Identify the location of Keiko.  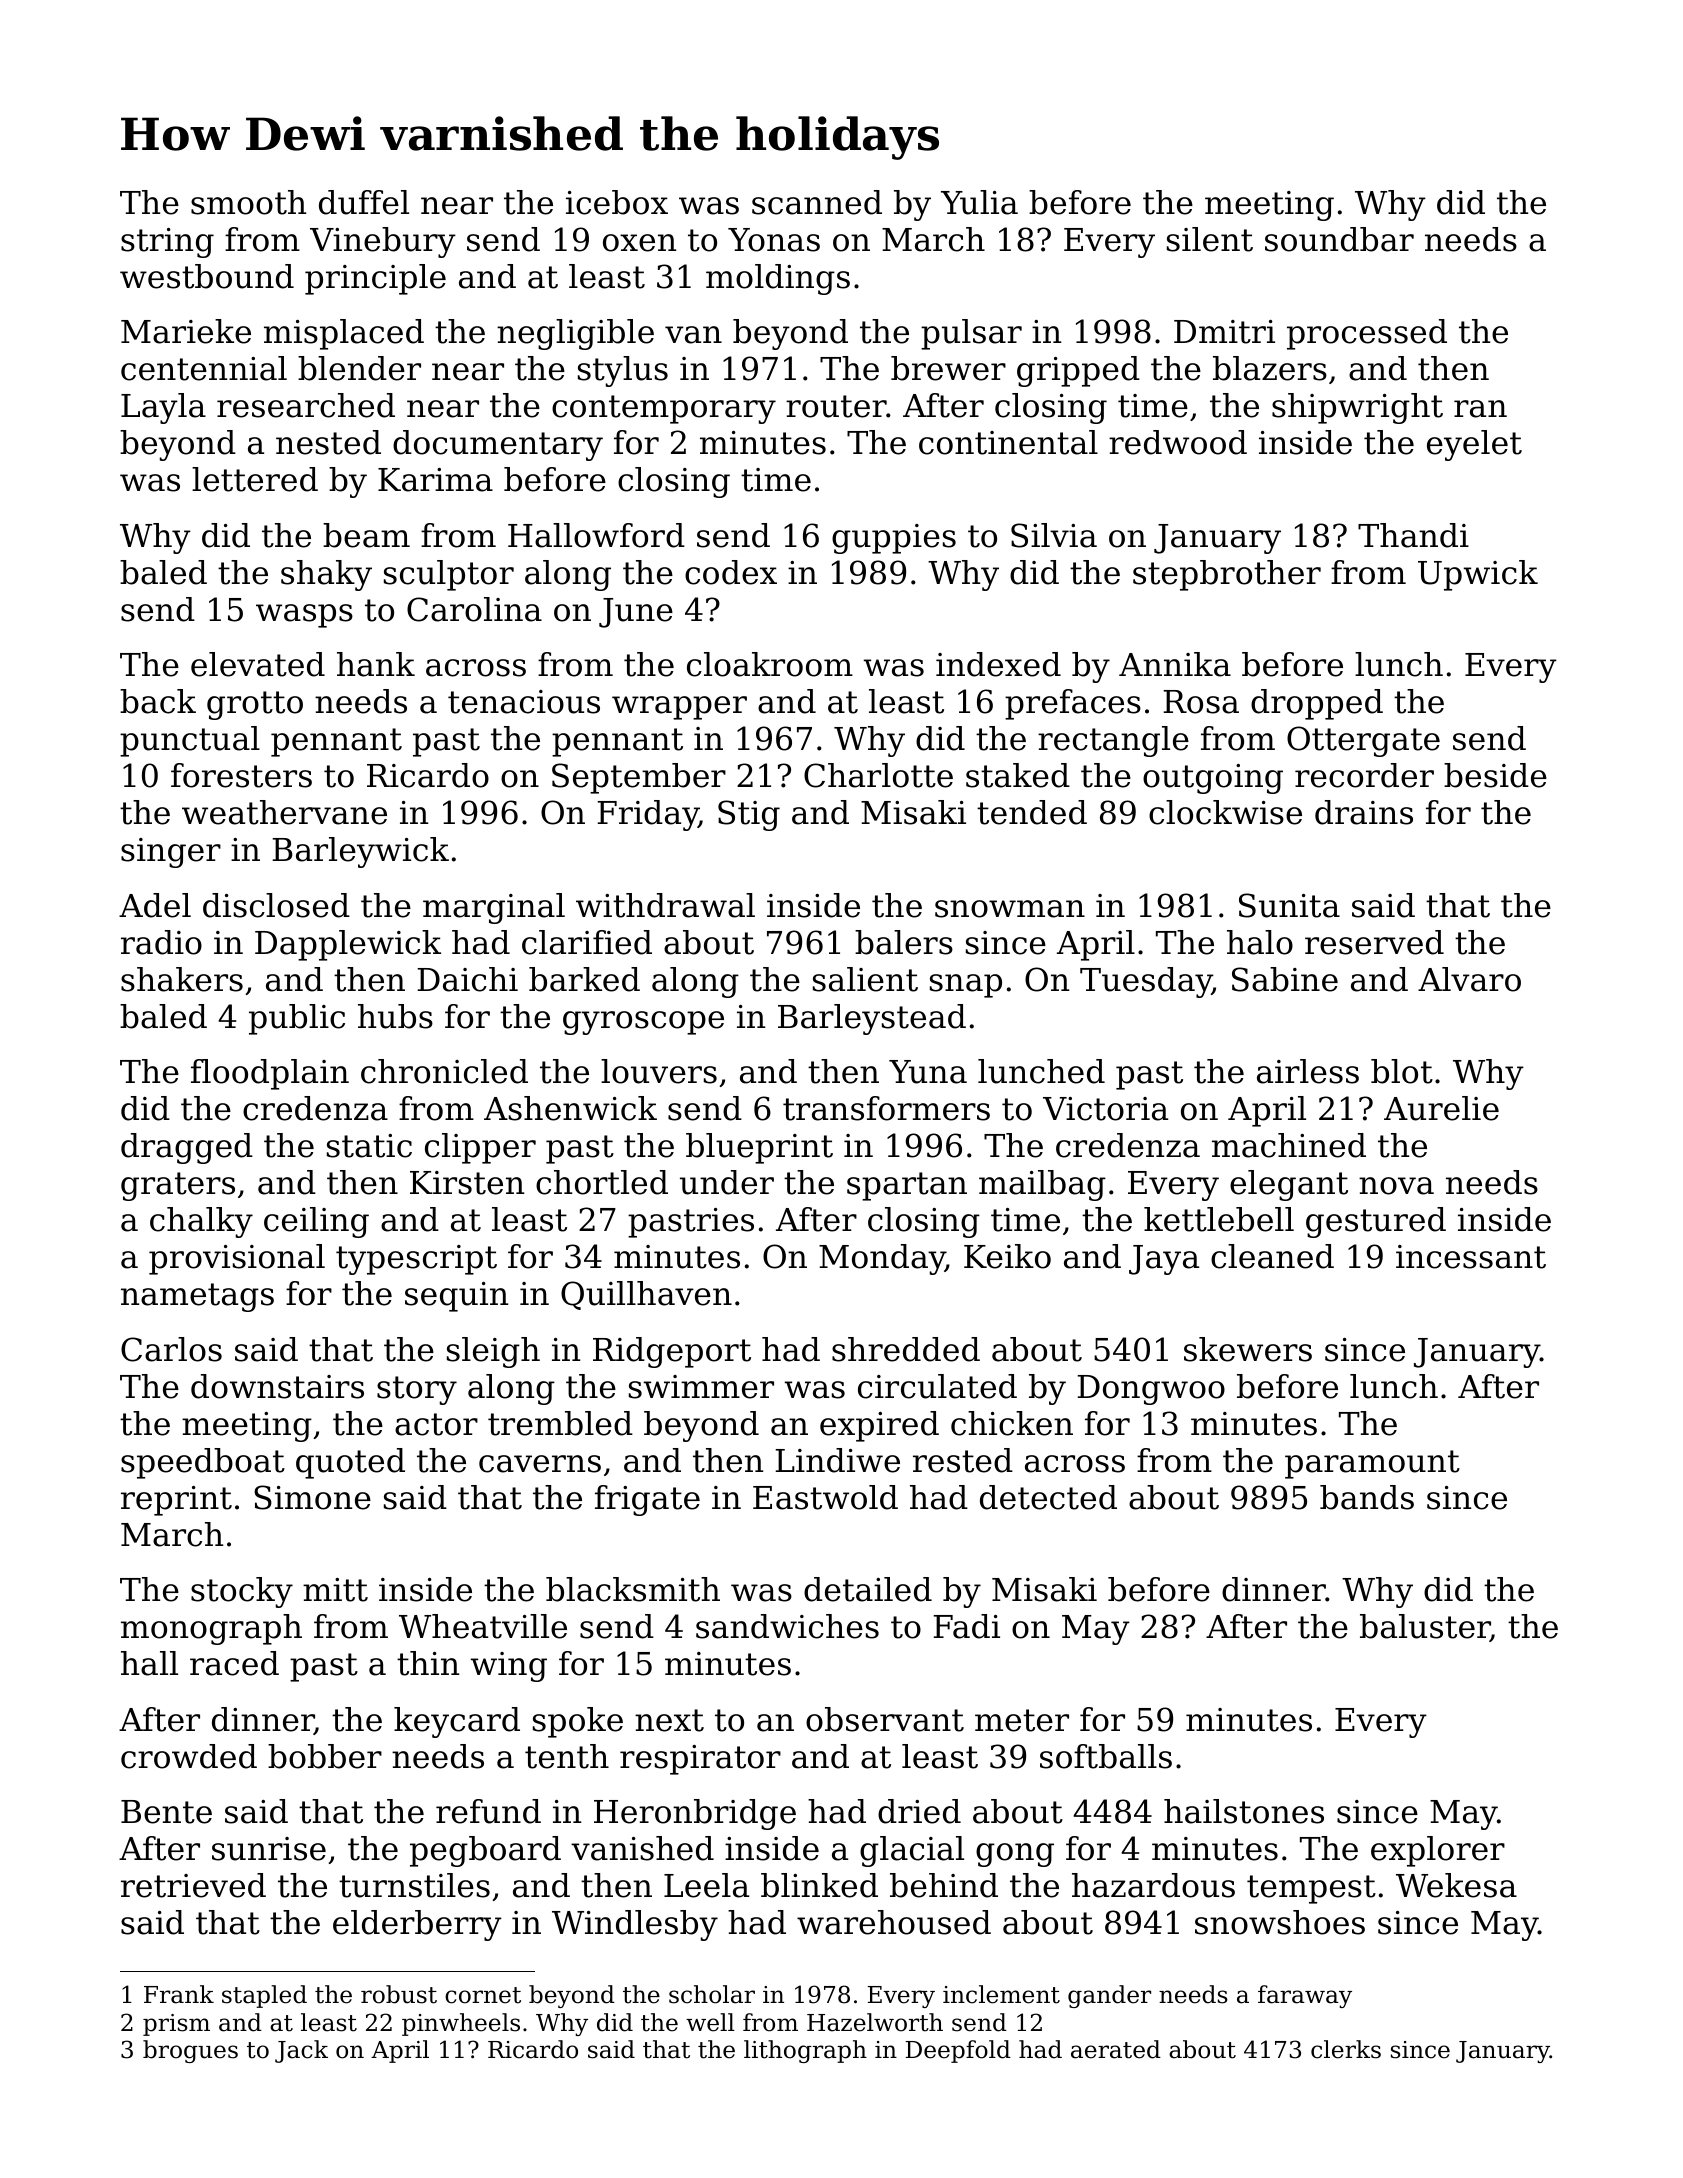
(1007, 1256).
